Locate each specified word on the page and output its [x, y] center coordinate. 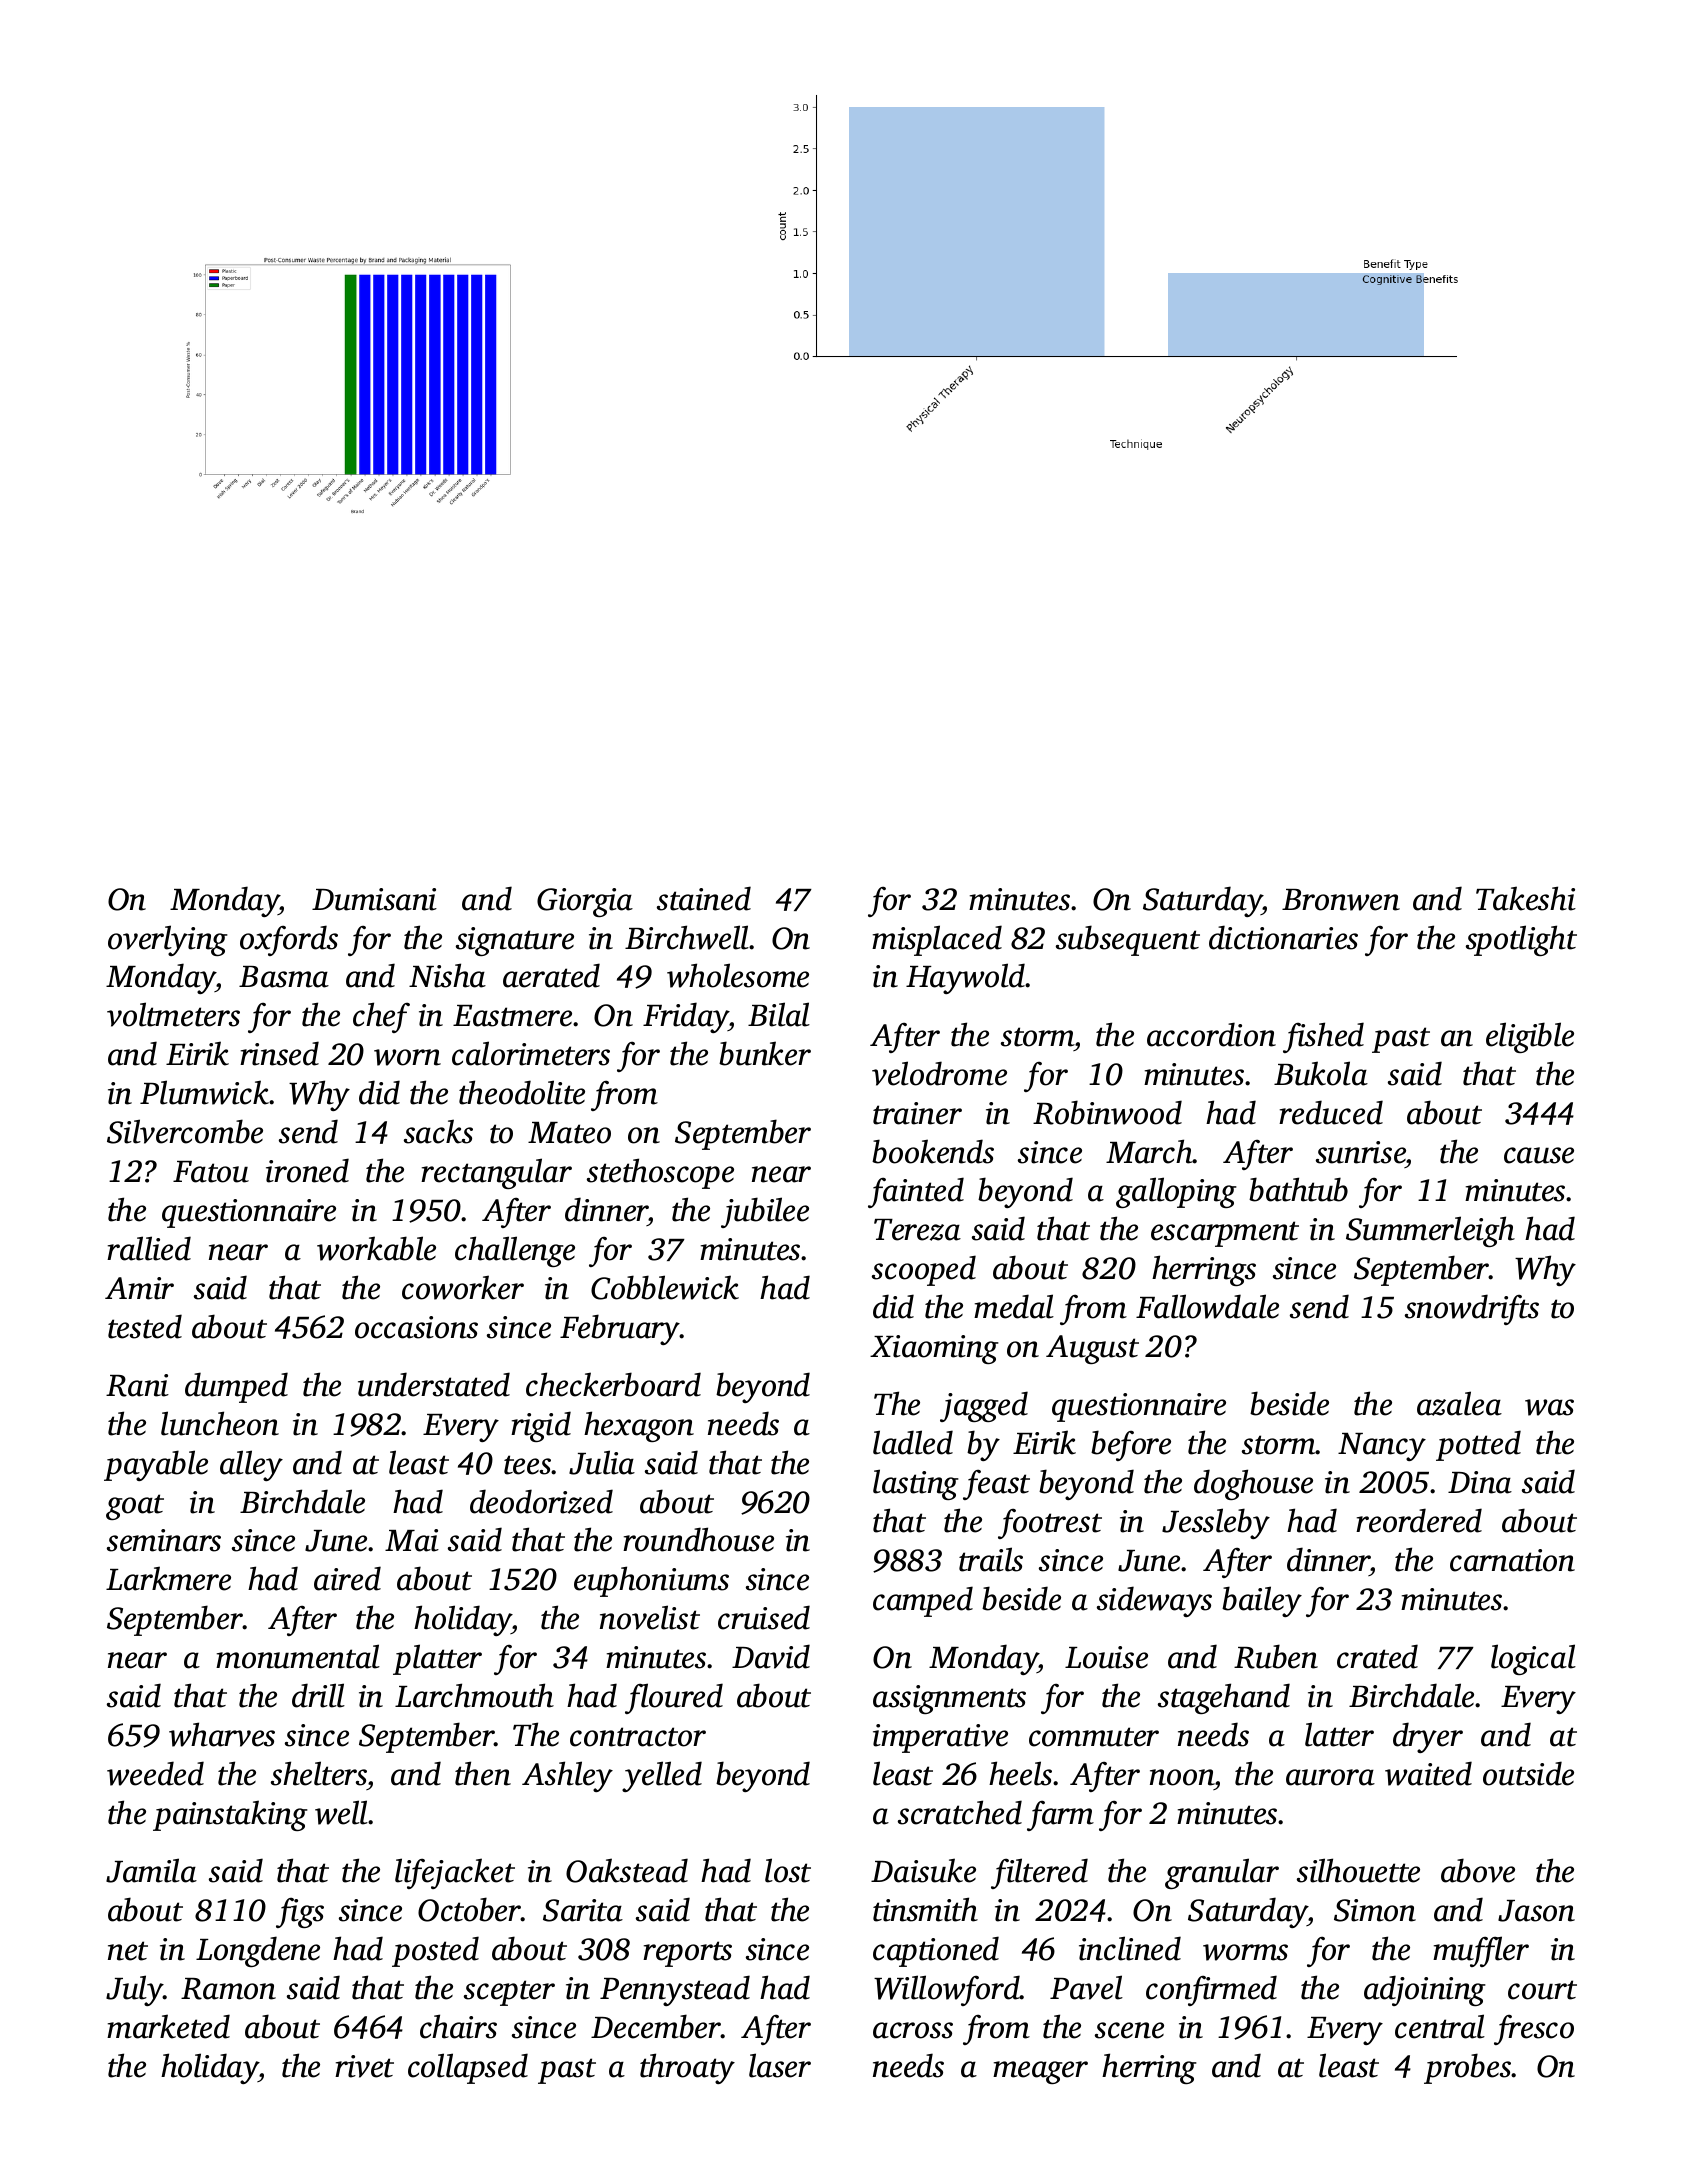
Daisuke [923, 1870]
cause [1539, 1155]
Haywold [966, 978]
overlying [168, 940]
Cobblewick [665, 1287]
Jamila [151, 1870]
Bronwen [1341, 900]
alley [251, 1465]
